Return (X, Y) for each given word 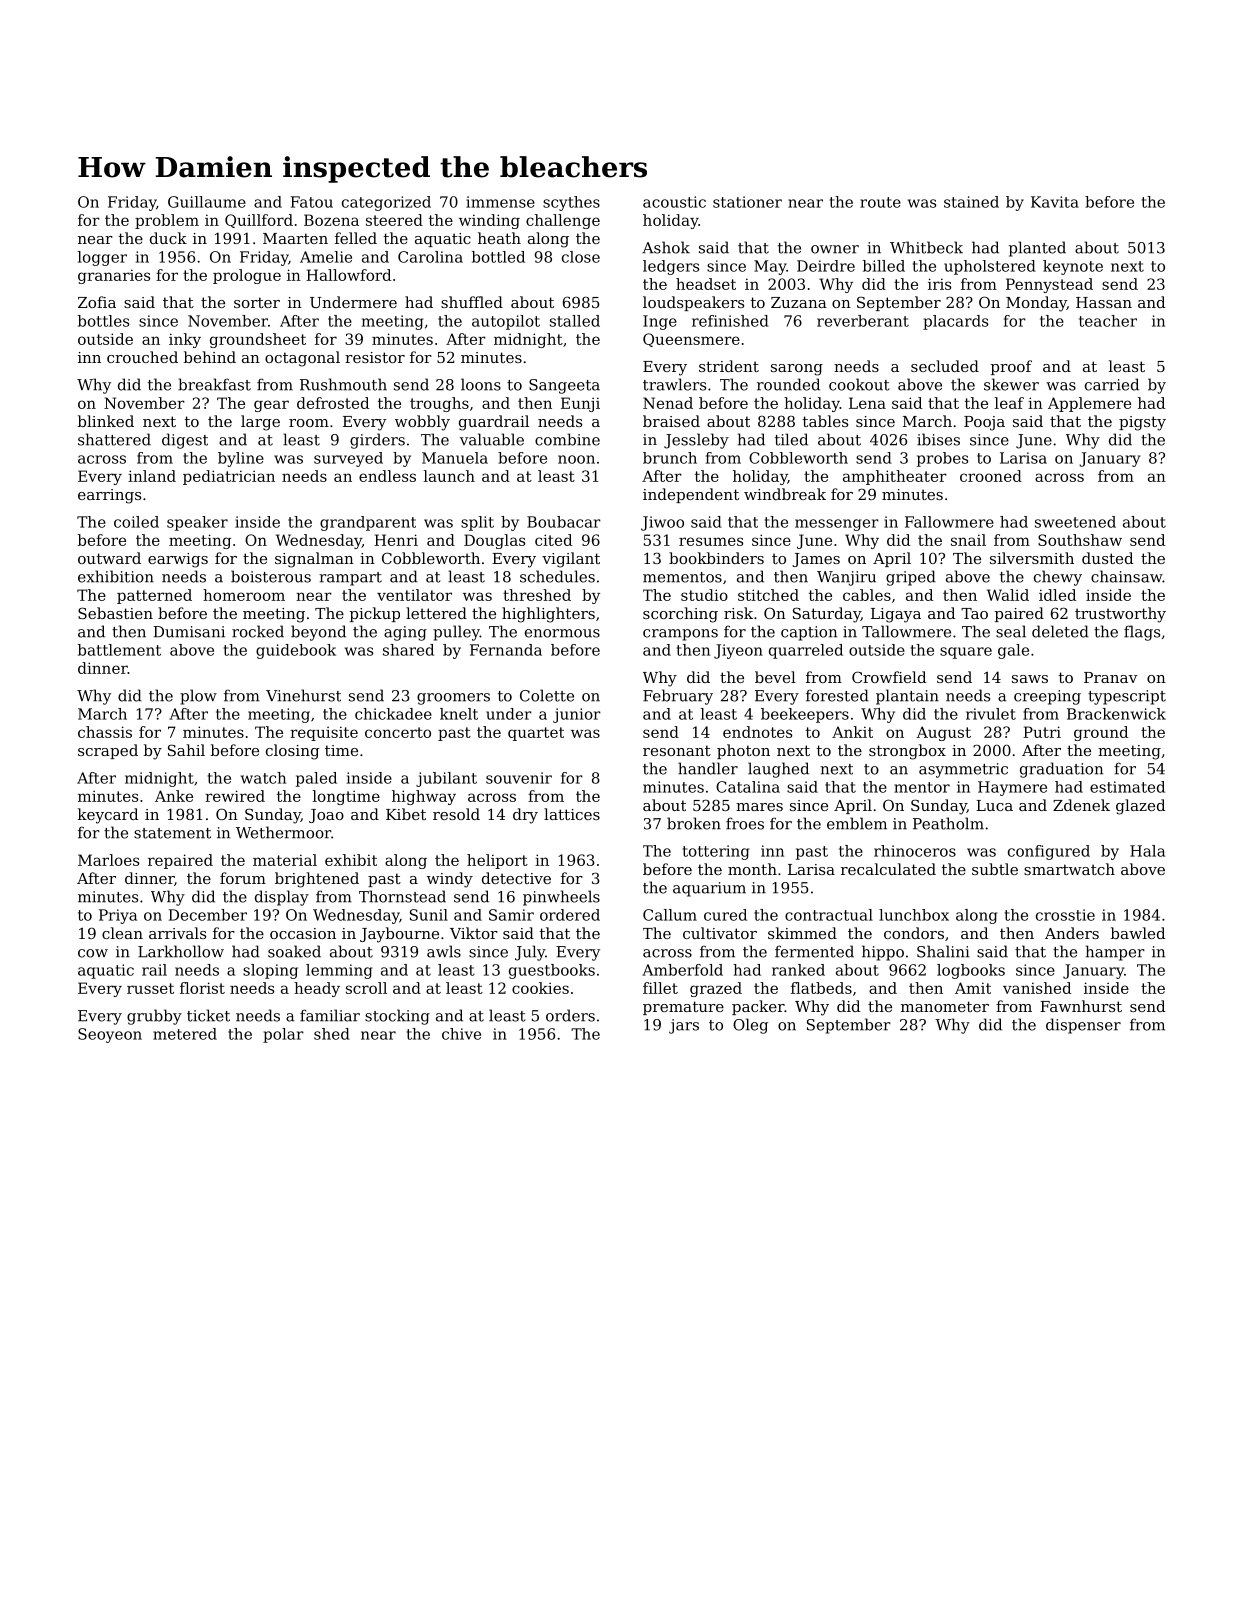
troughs (439, 404)
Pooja (984, 423)
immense (500, 202)
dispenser (1083, 1026)
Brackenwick (1116, 714)
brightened (317, 880)
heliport (497, 861)
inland (152, 476)
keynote (1073, 267)
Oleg (750, 1026)
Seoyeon (110, 1035)
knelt (459, 714)
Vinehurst (303, 695)
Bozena (331, 220)
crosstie (1065, 915)
